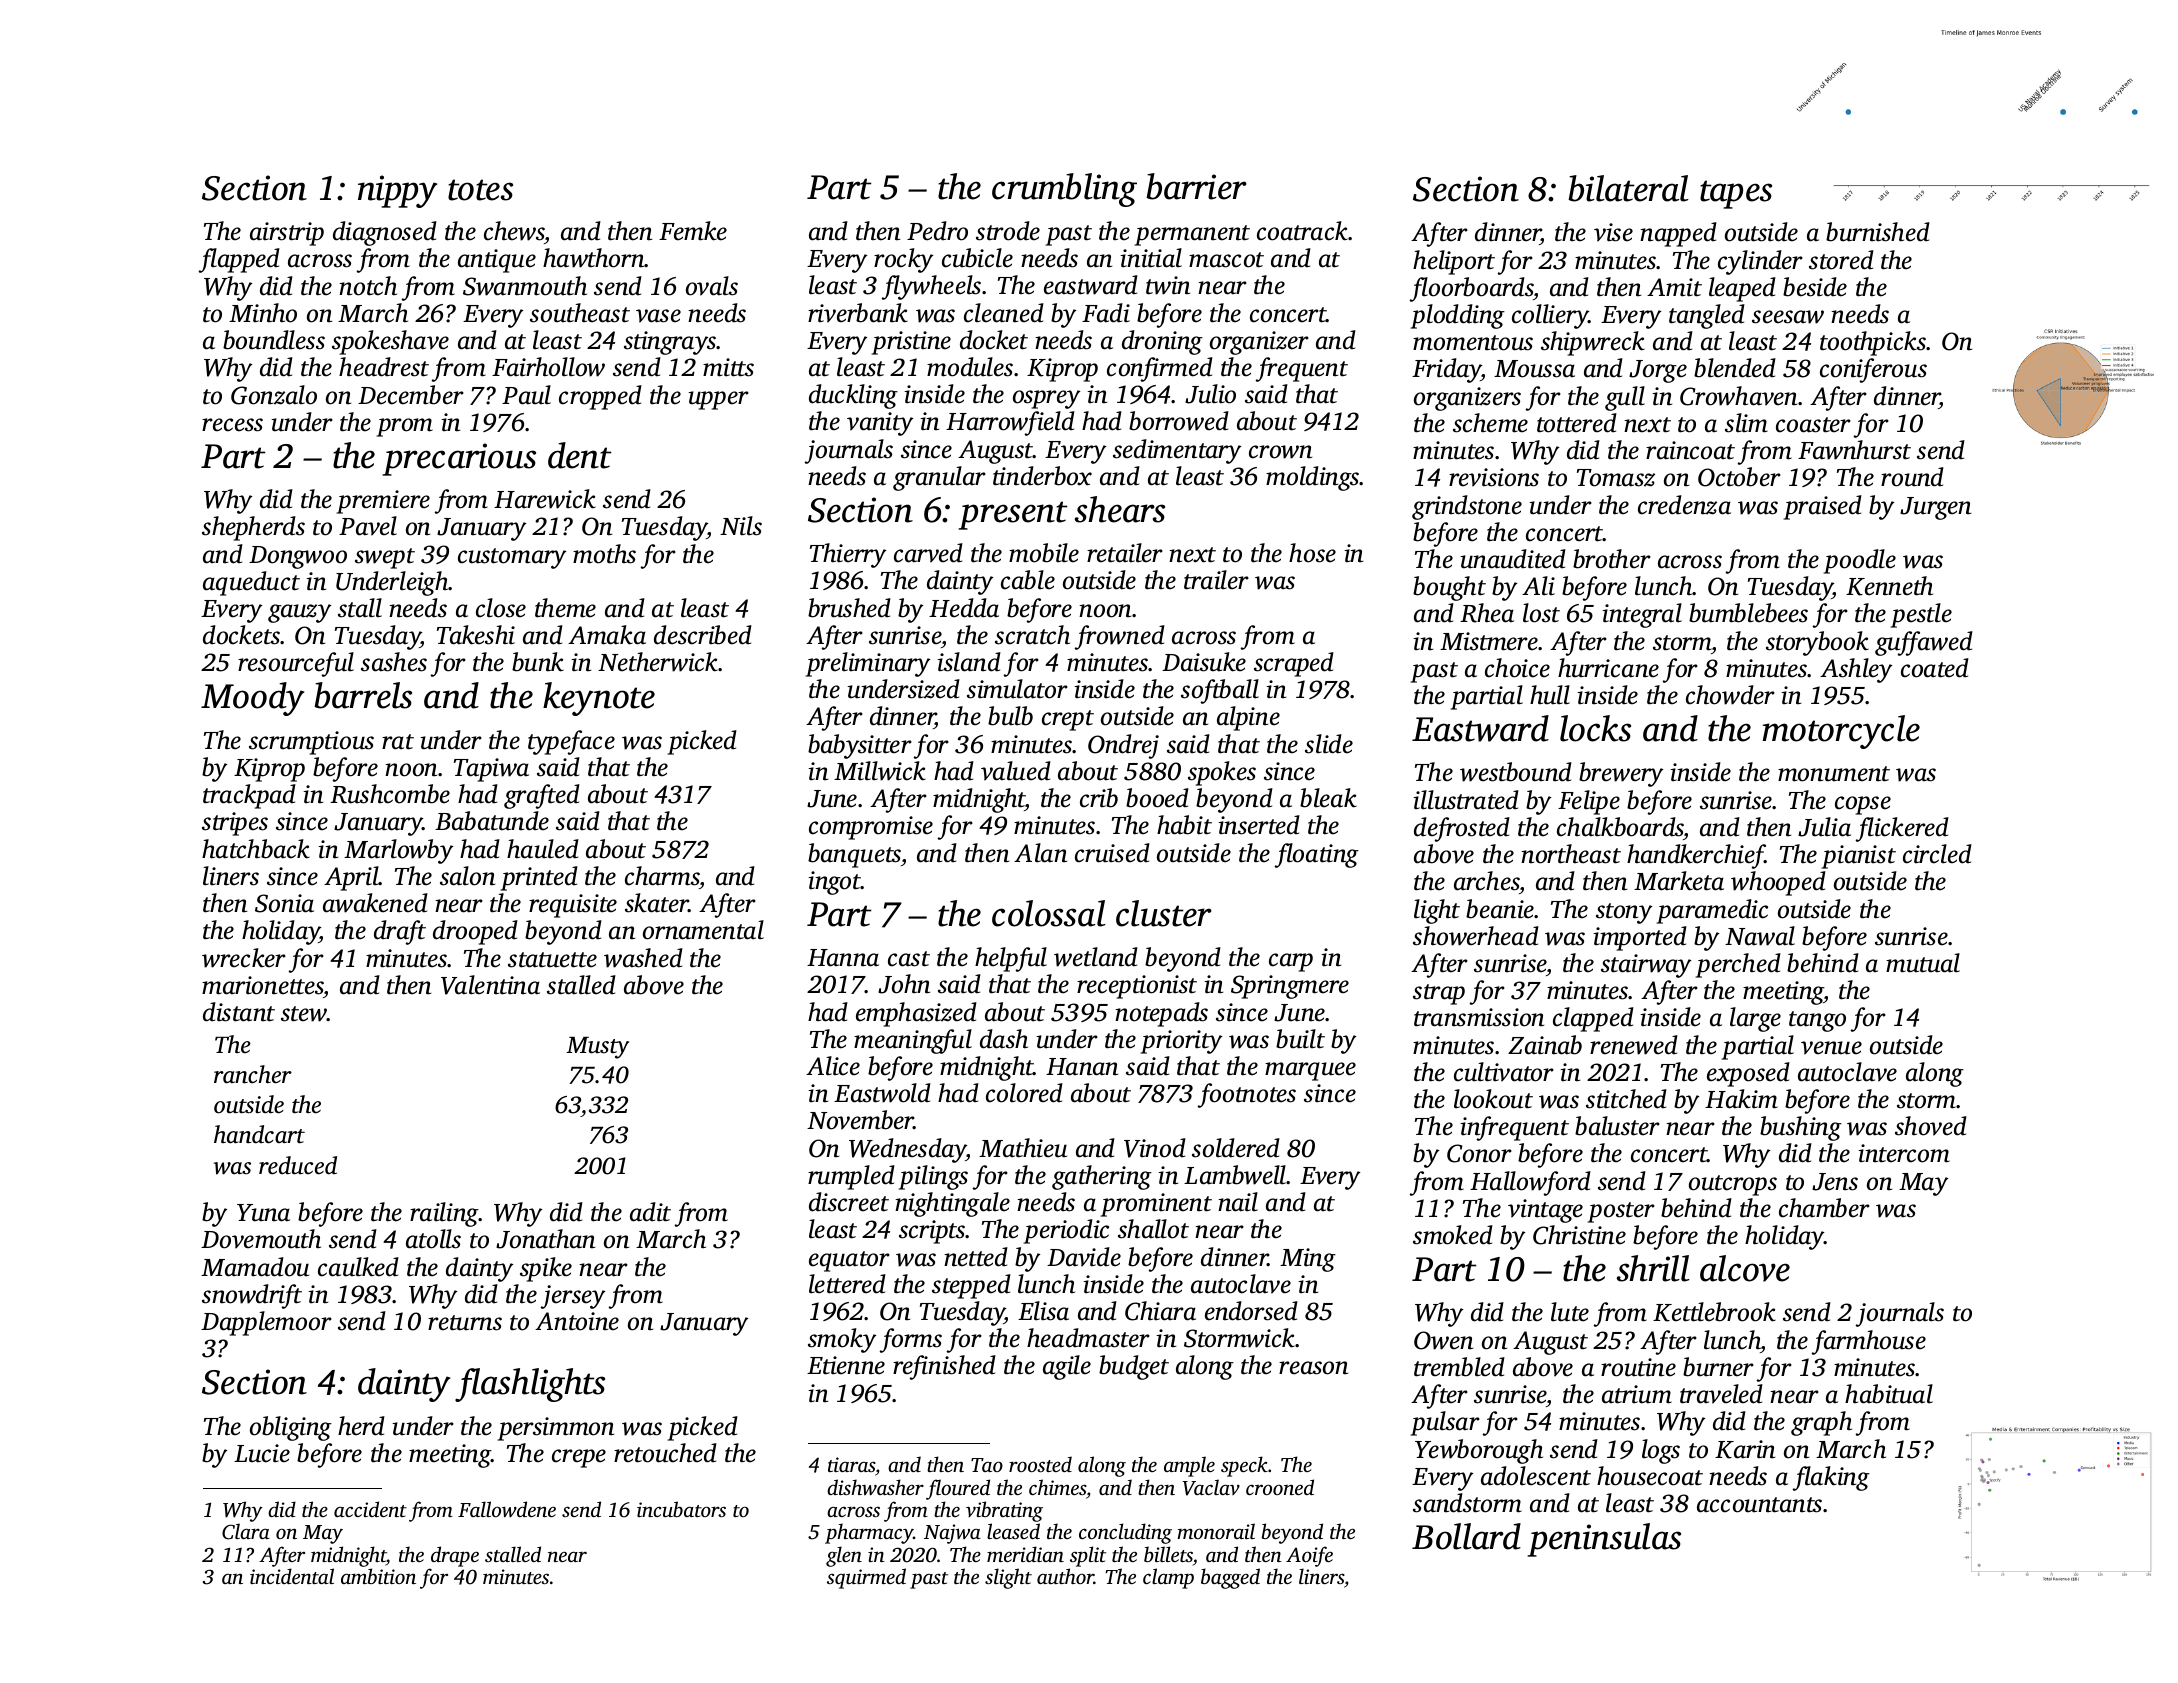 The image size is (2178, 1683). Describe the element at coordinates (397, 191) in the page. I see `nippy` at that location.
